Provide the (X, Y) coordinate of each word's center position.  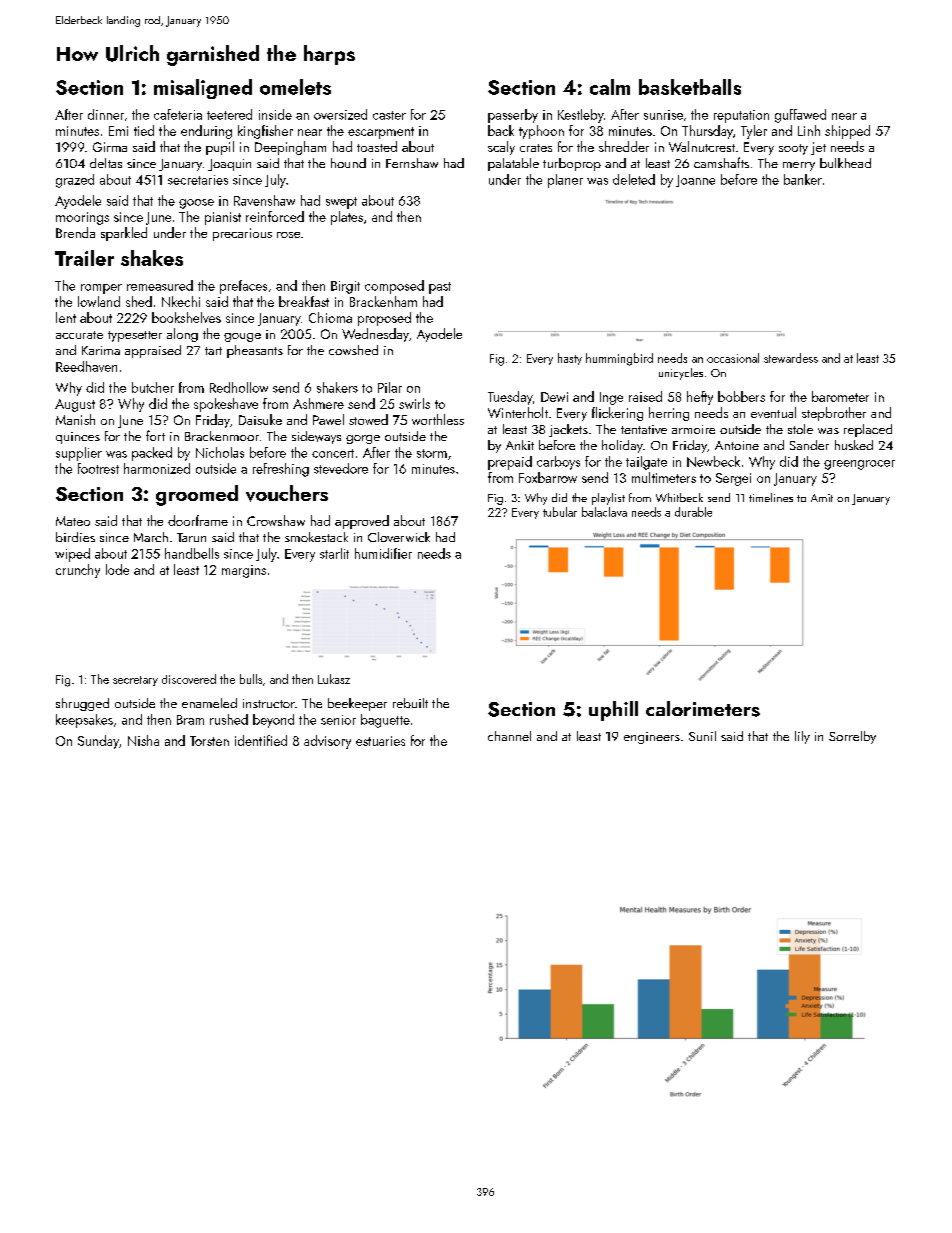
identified (261, 740)
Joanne (695, 181)
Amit (822, 498)
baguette (385, 721)
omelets (295, 87)
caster (389, 115)
